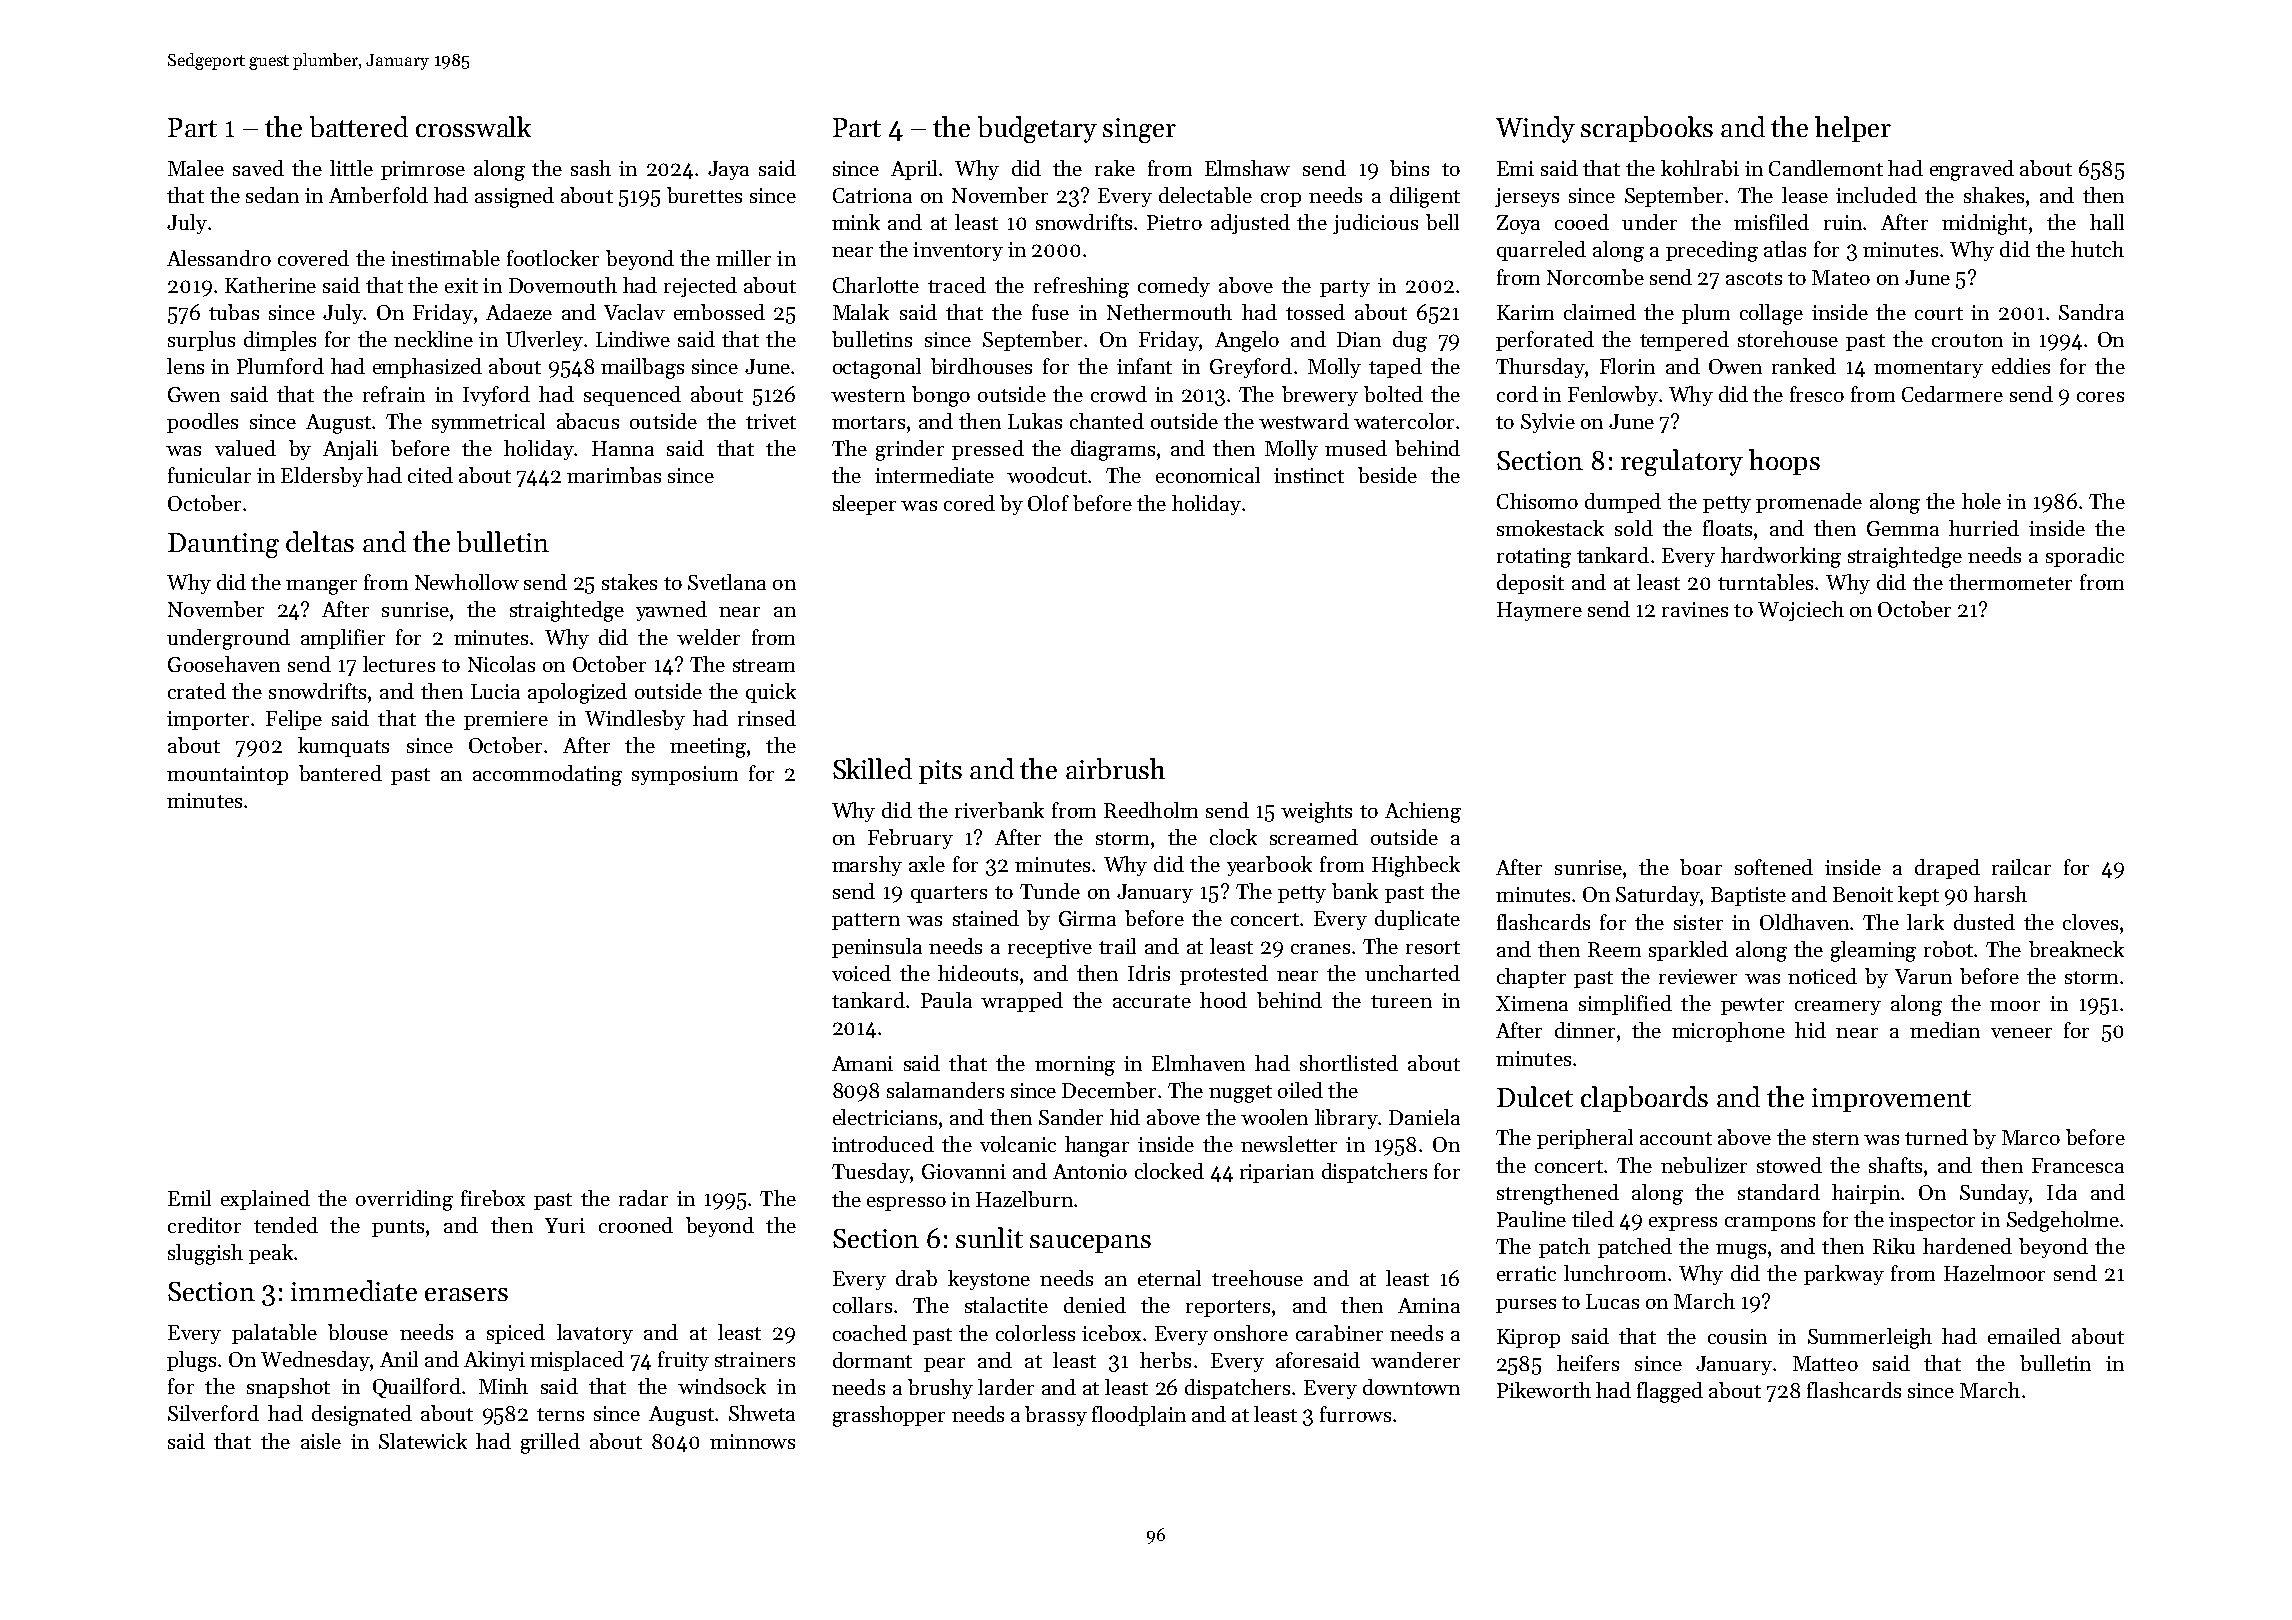 This page has height=1620, width=2292. What do you see at coordinates (1582, 222) in the page?
I see `cooed` at bounding box center [1582, 222].
